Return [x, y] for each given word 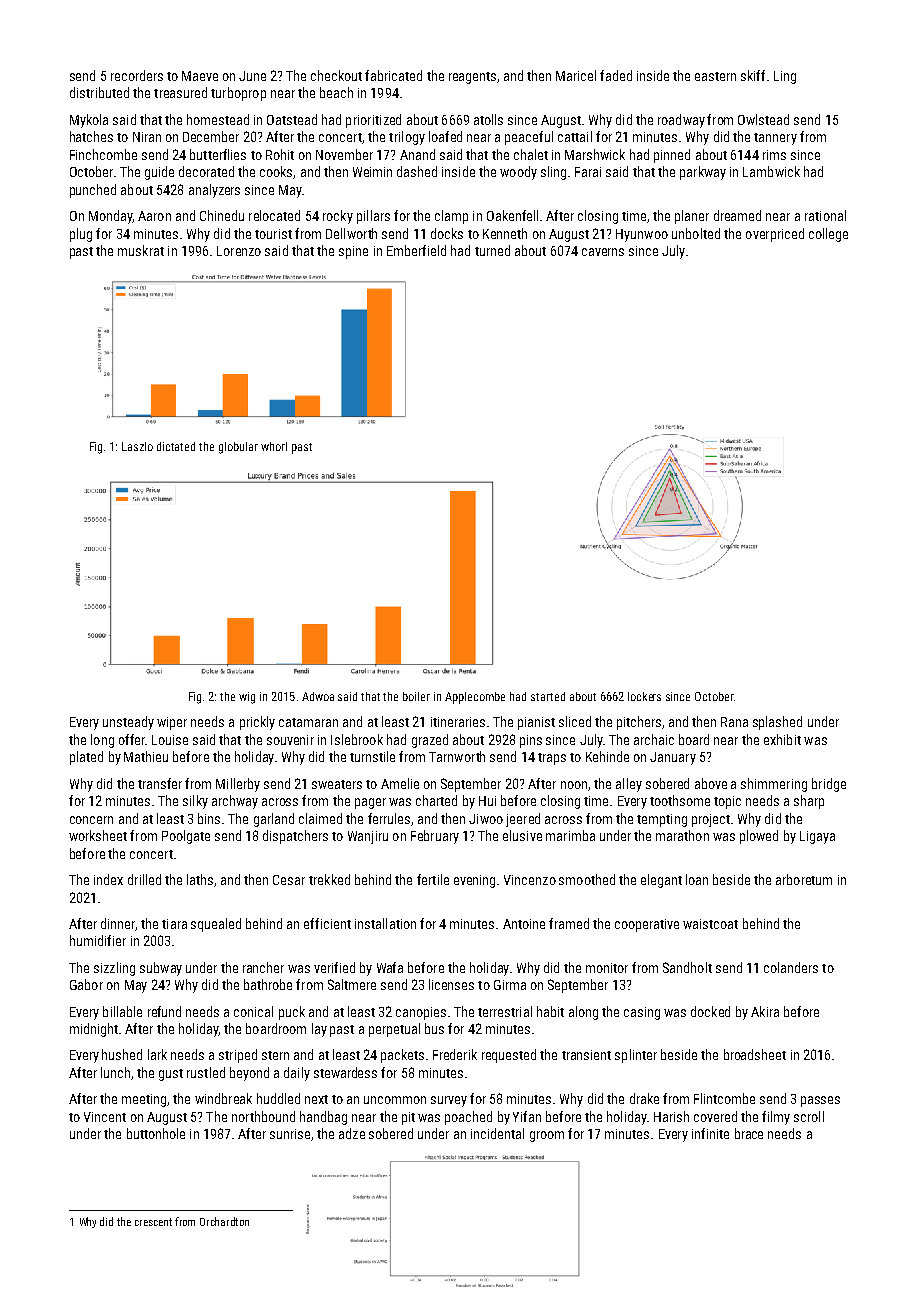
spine [353, 252]
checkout [336, 75]
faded [616, 75]
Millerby [238, 785]
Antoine [524, 924]
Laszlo [137, 446]
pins [531, 741]
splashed [777, 723]
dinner [118, 923]
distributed [99, 92]
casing [642, 1013]
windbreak [223, 1098]
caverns [603, 252]
